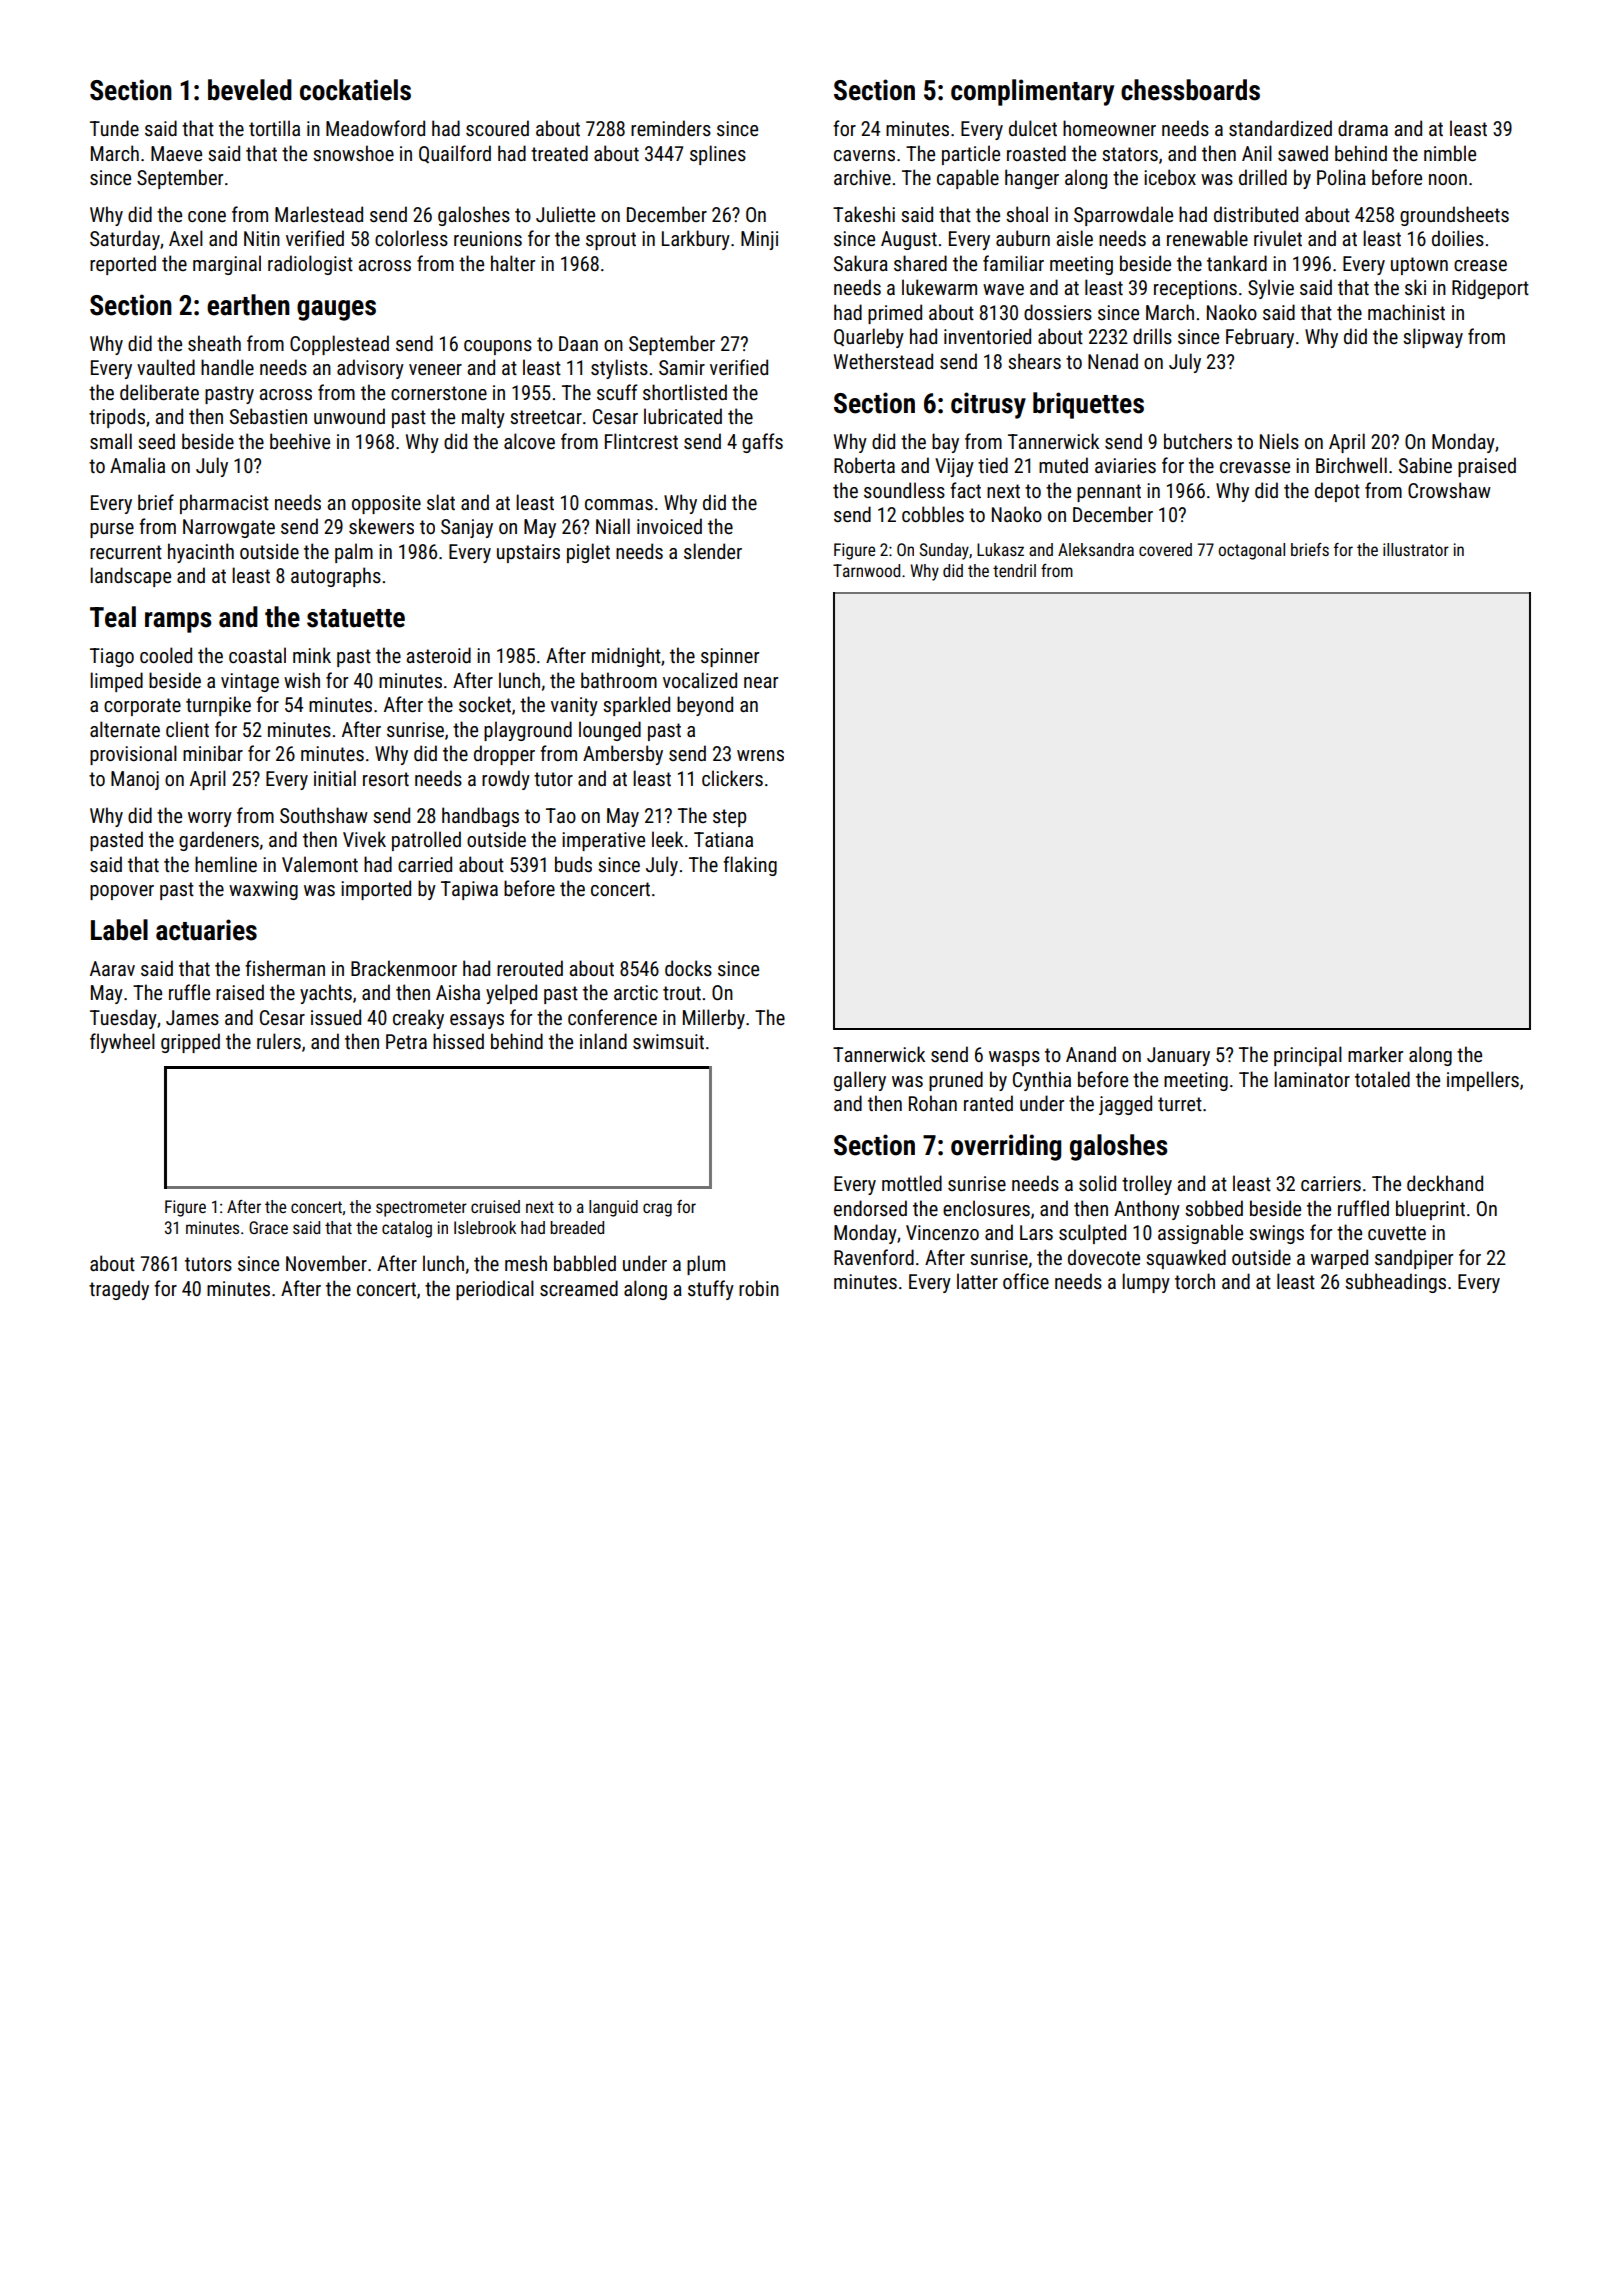 This screenshot has width=1620, height=2292. I want to click on complimentary, so click(1032, 92).
